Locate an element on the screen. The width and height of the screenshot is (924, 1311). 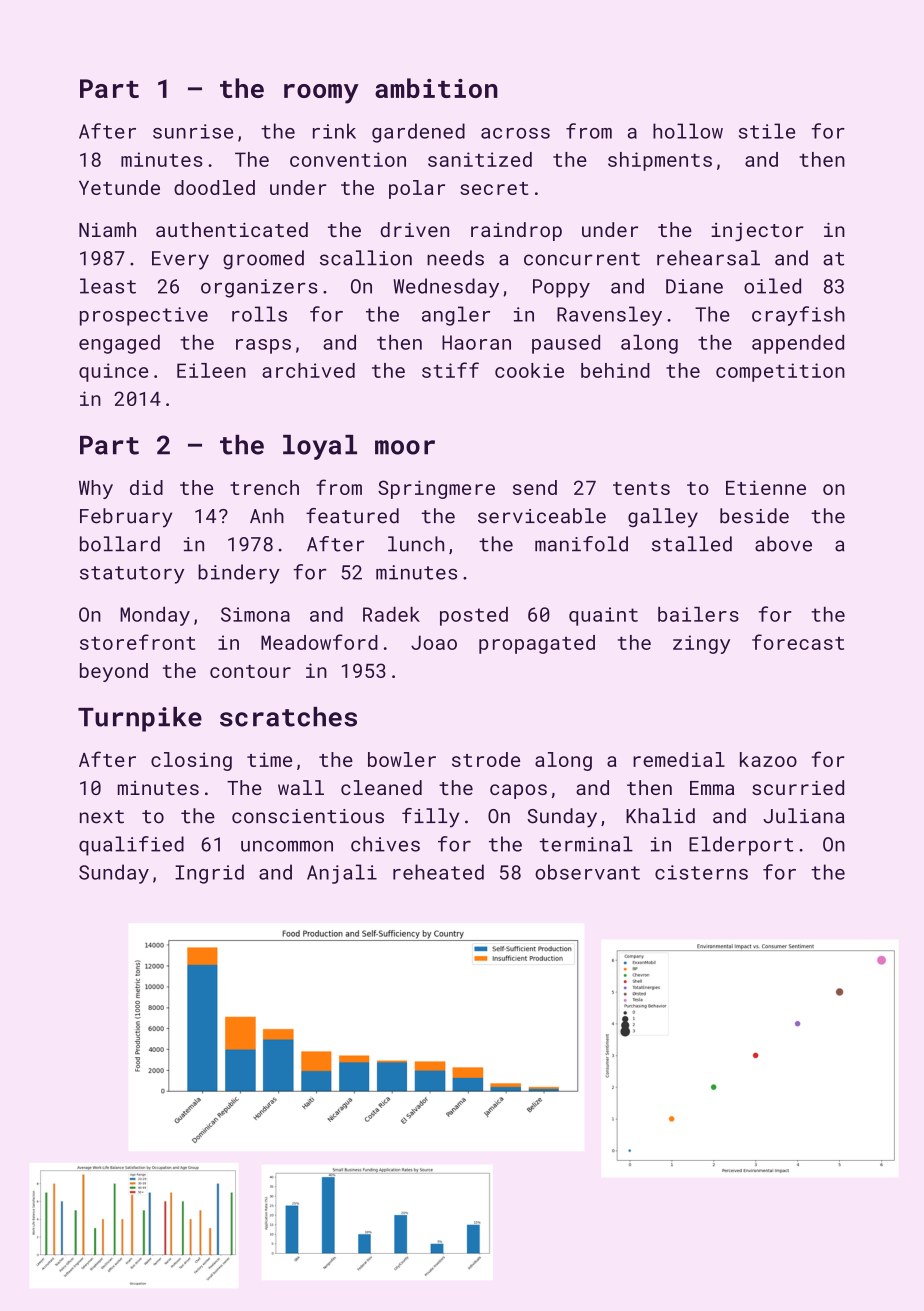
groomed is located at coordinates (263, 260).
